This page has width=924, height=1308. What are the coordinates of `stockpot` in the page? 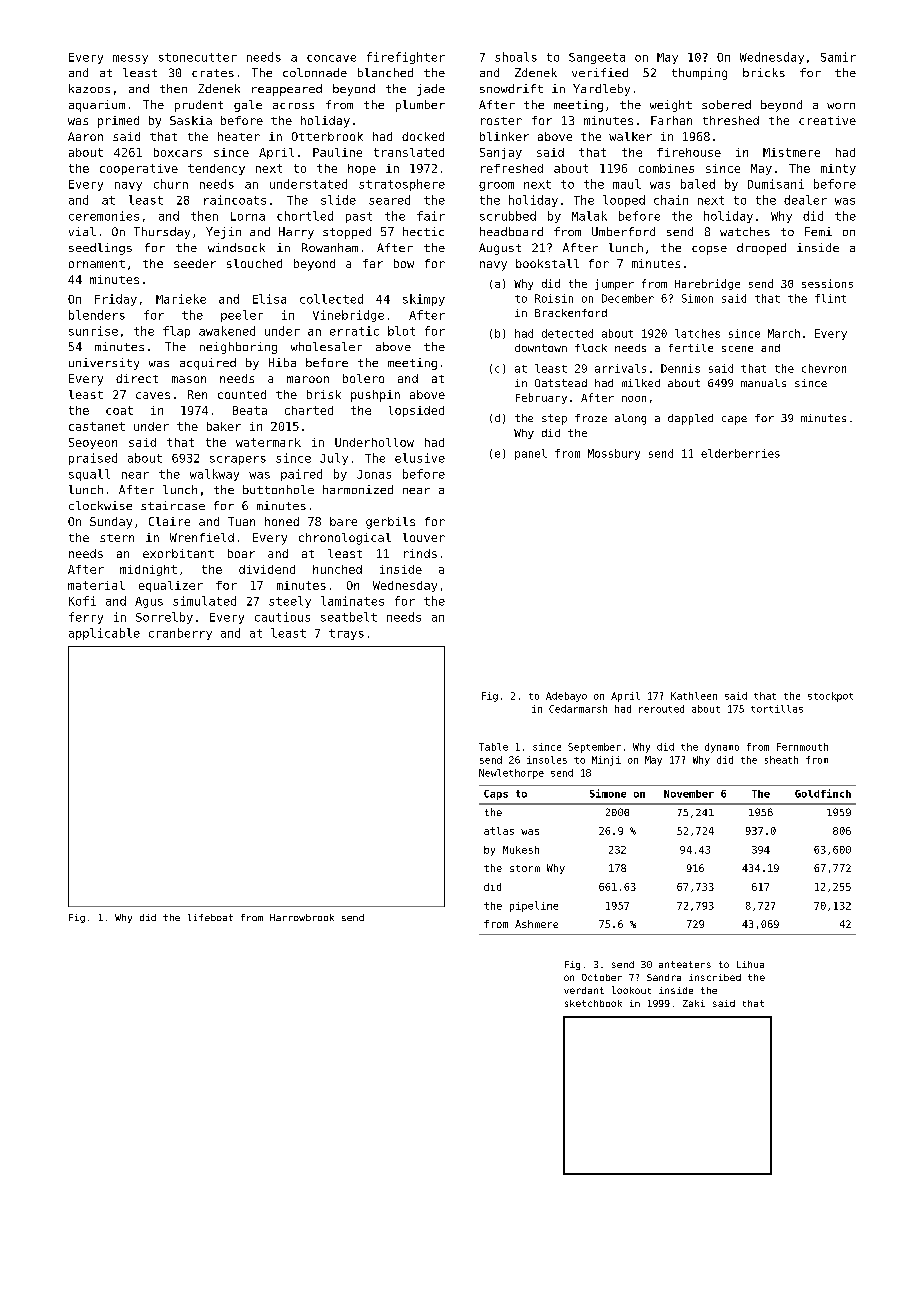 It's located at (830, 697).
